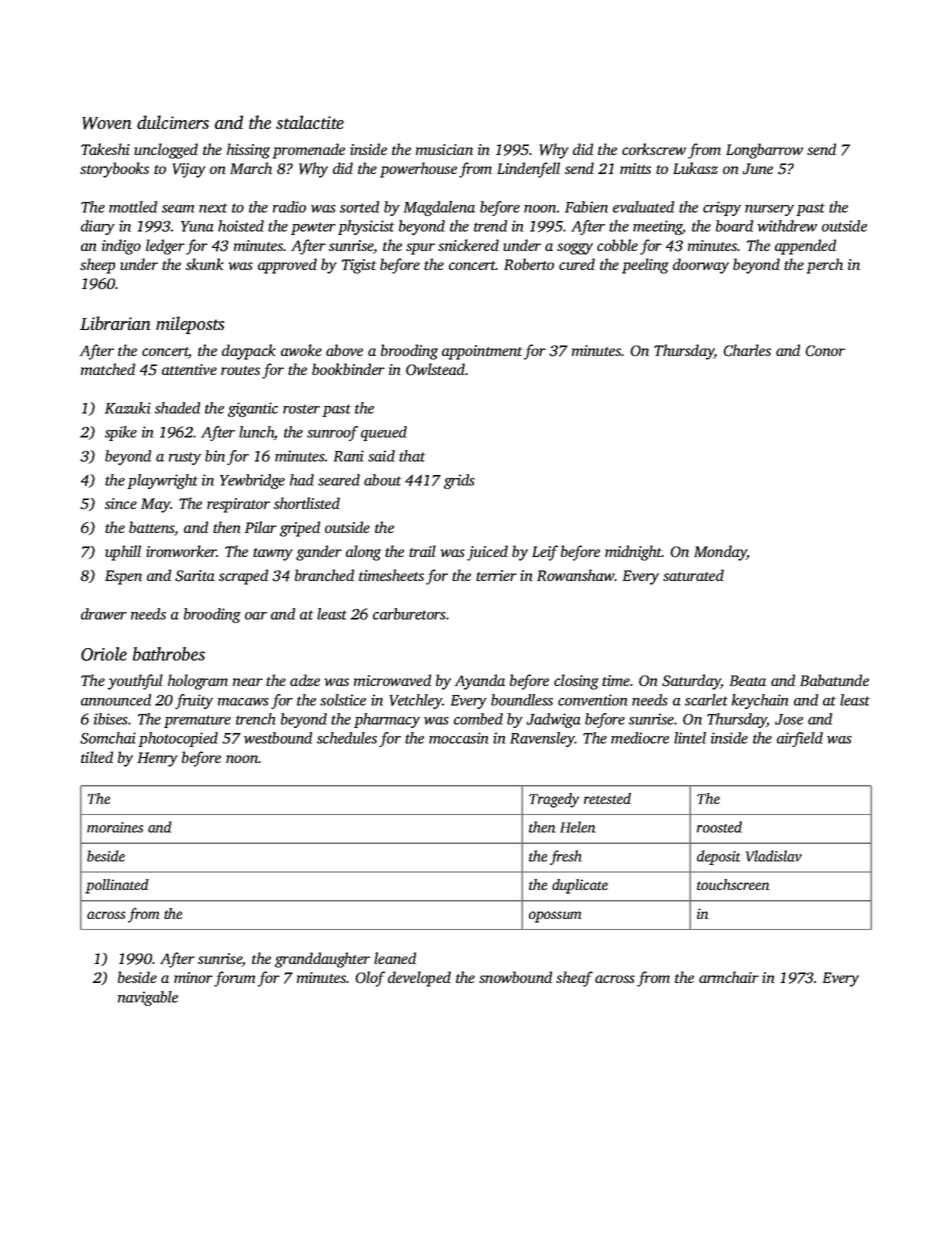  Describe the element at coordinates (198, 682) in the screenshot. I see `hologram` at that location.
